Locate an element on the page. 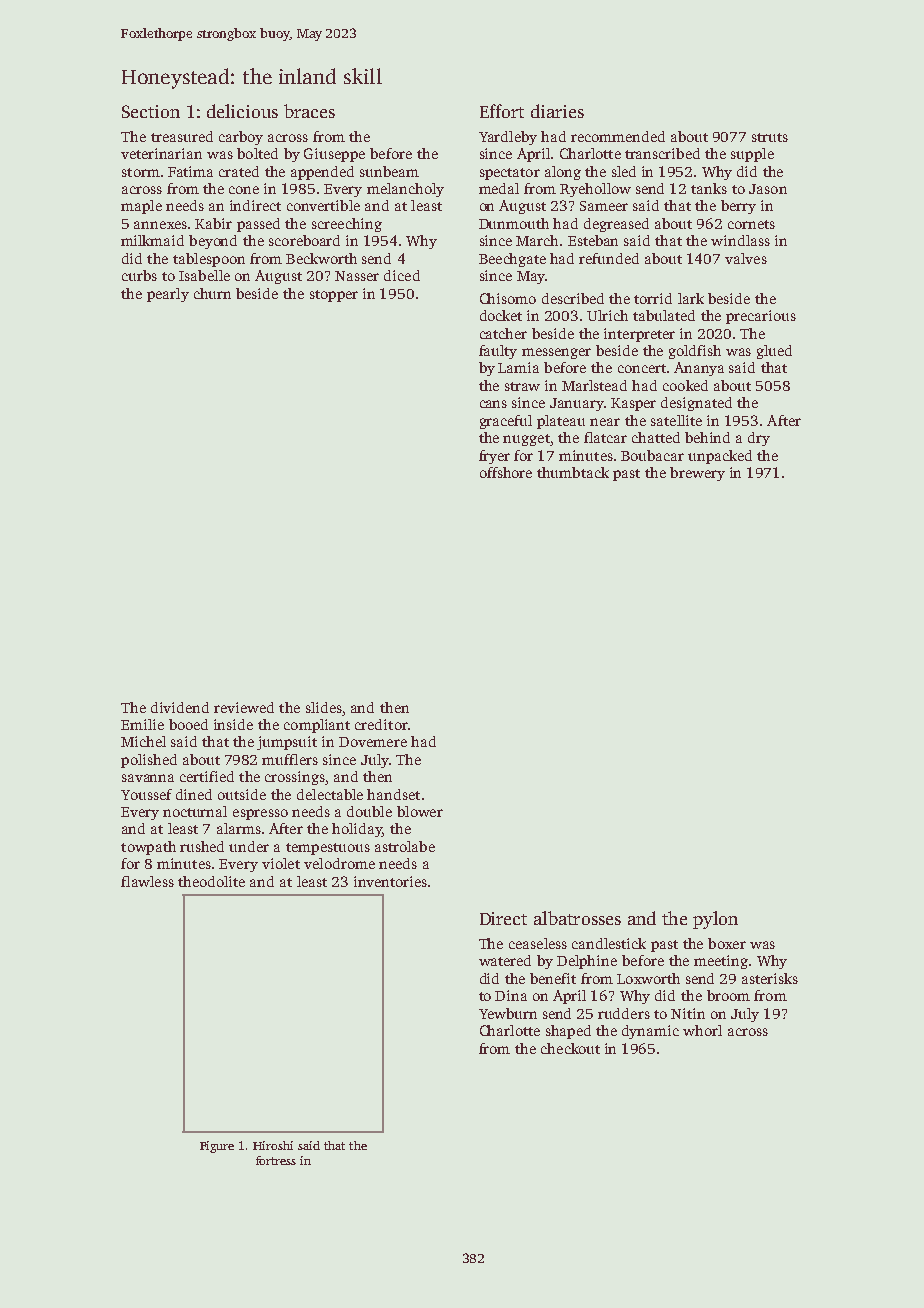 This image has width=924, height=1308. thumbtack is located at coordinates (573, 472).
